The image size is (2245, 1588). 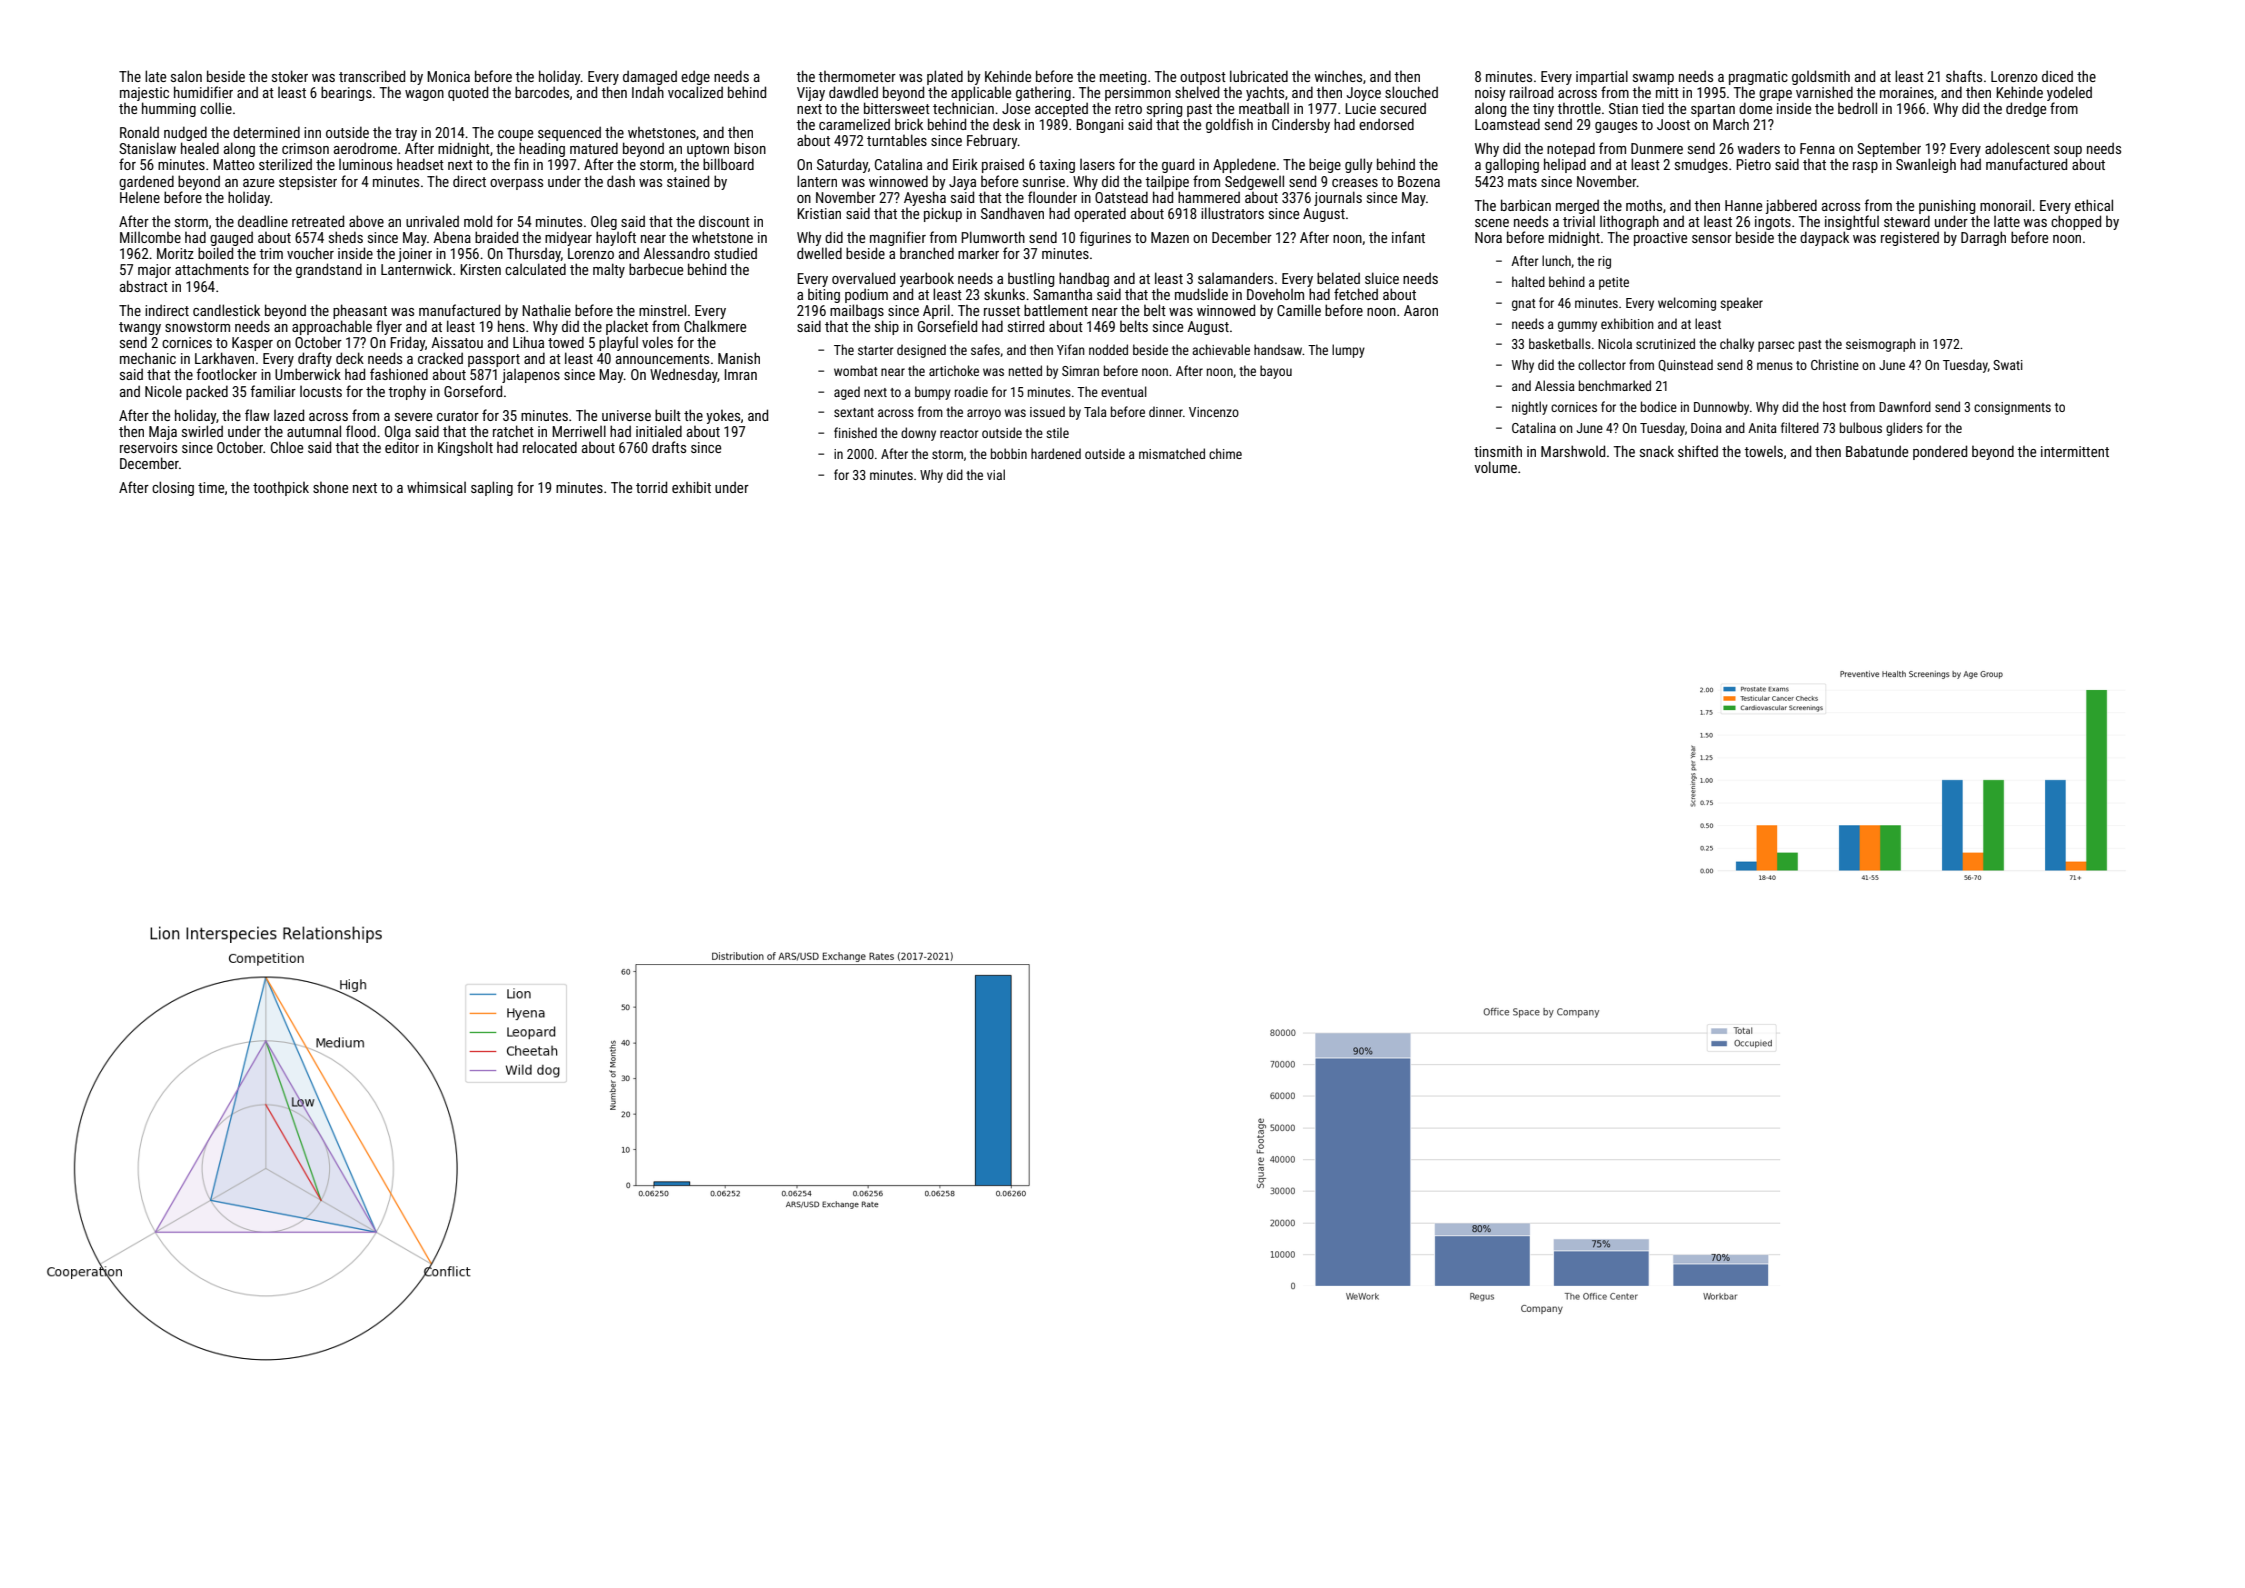 What do you see at coordinates (290, 76) in the document?
I see `stoker` at bounding box center [290, 76].
